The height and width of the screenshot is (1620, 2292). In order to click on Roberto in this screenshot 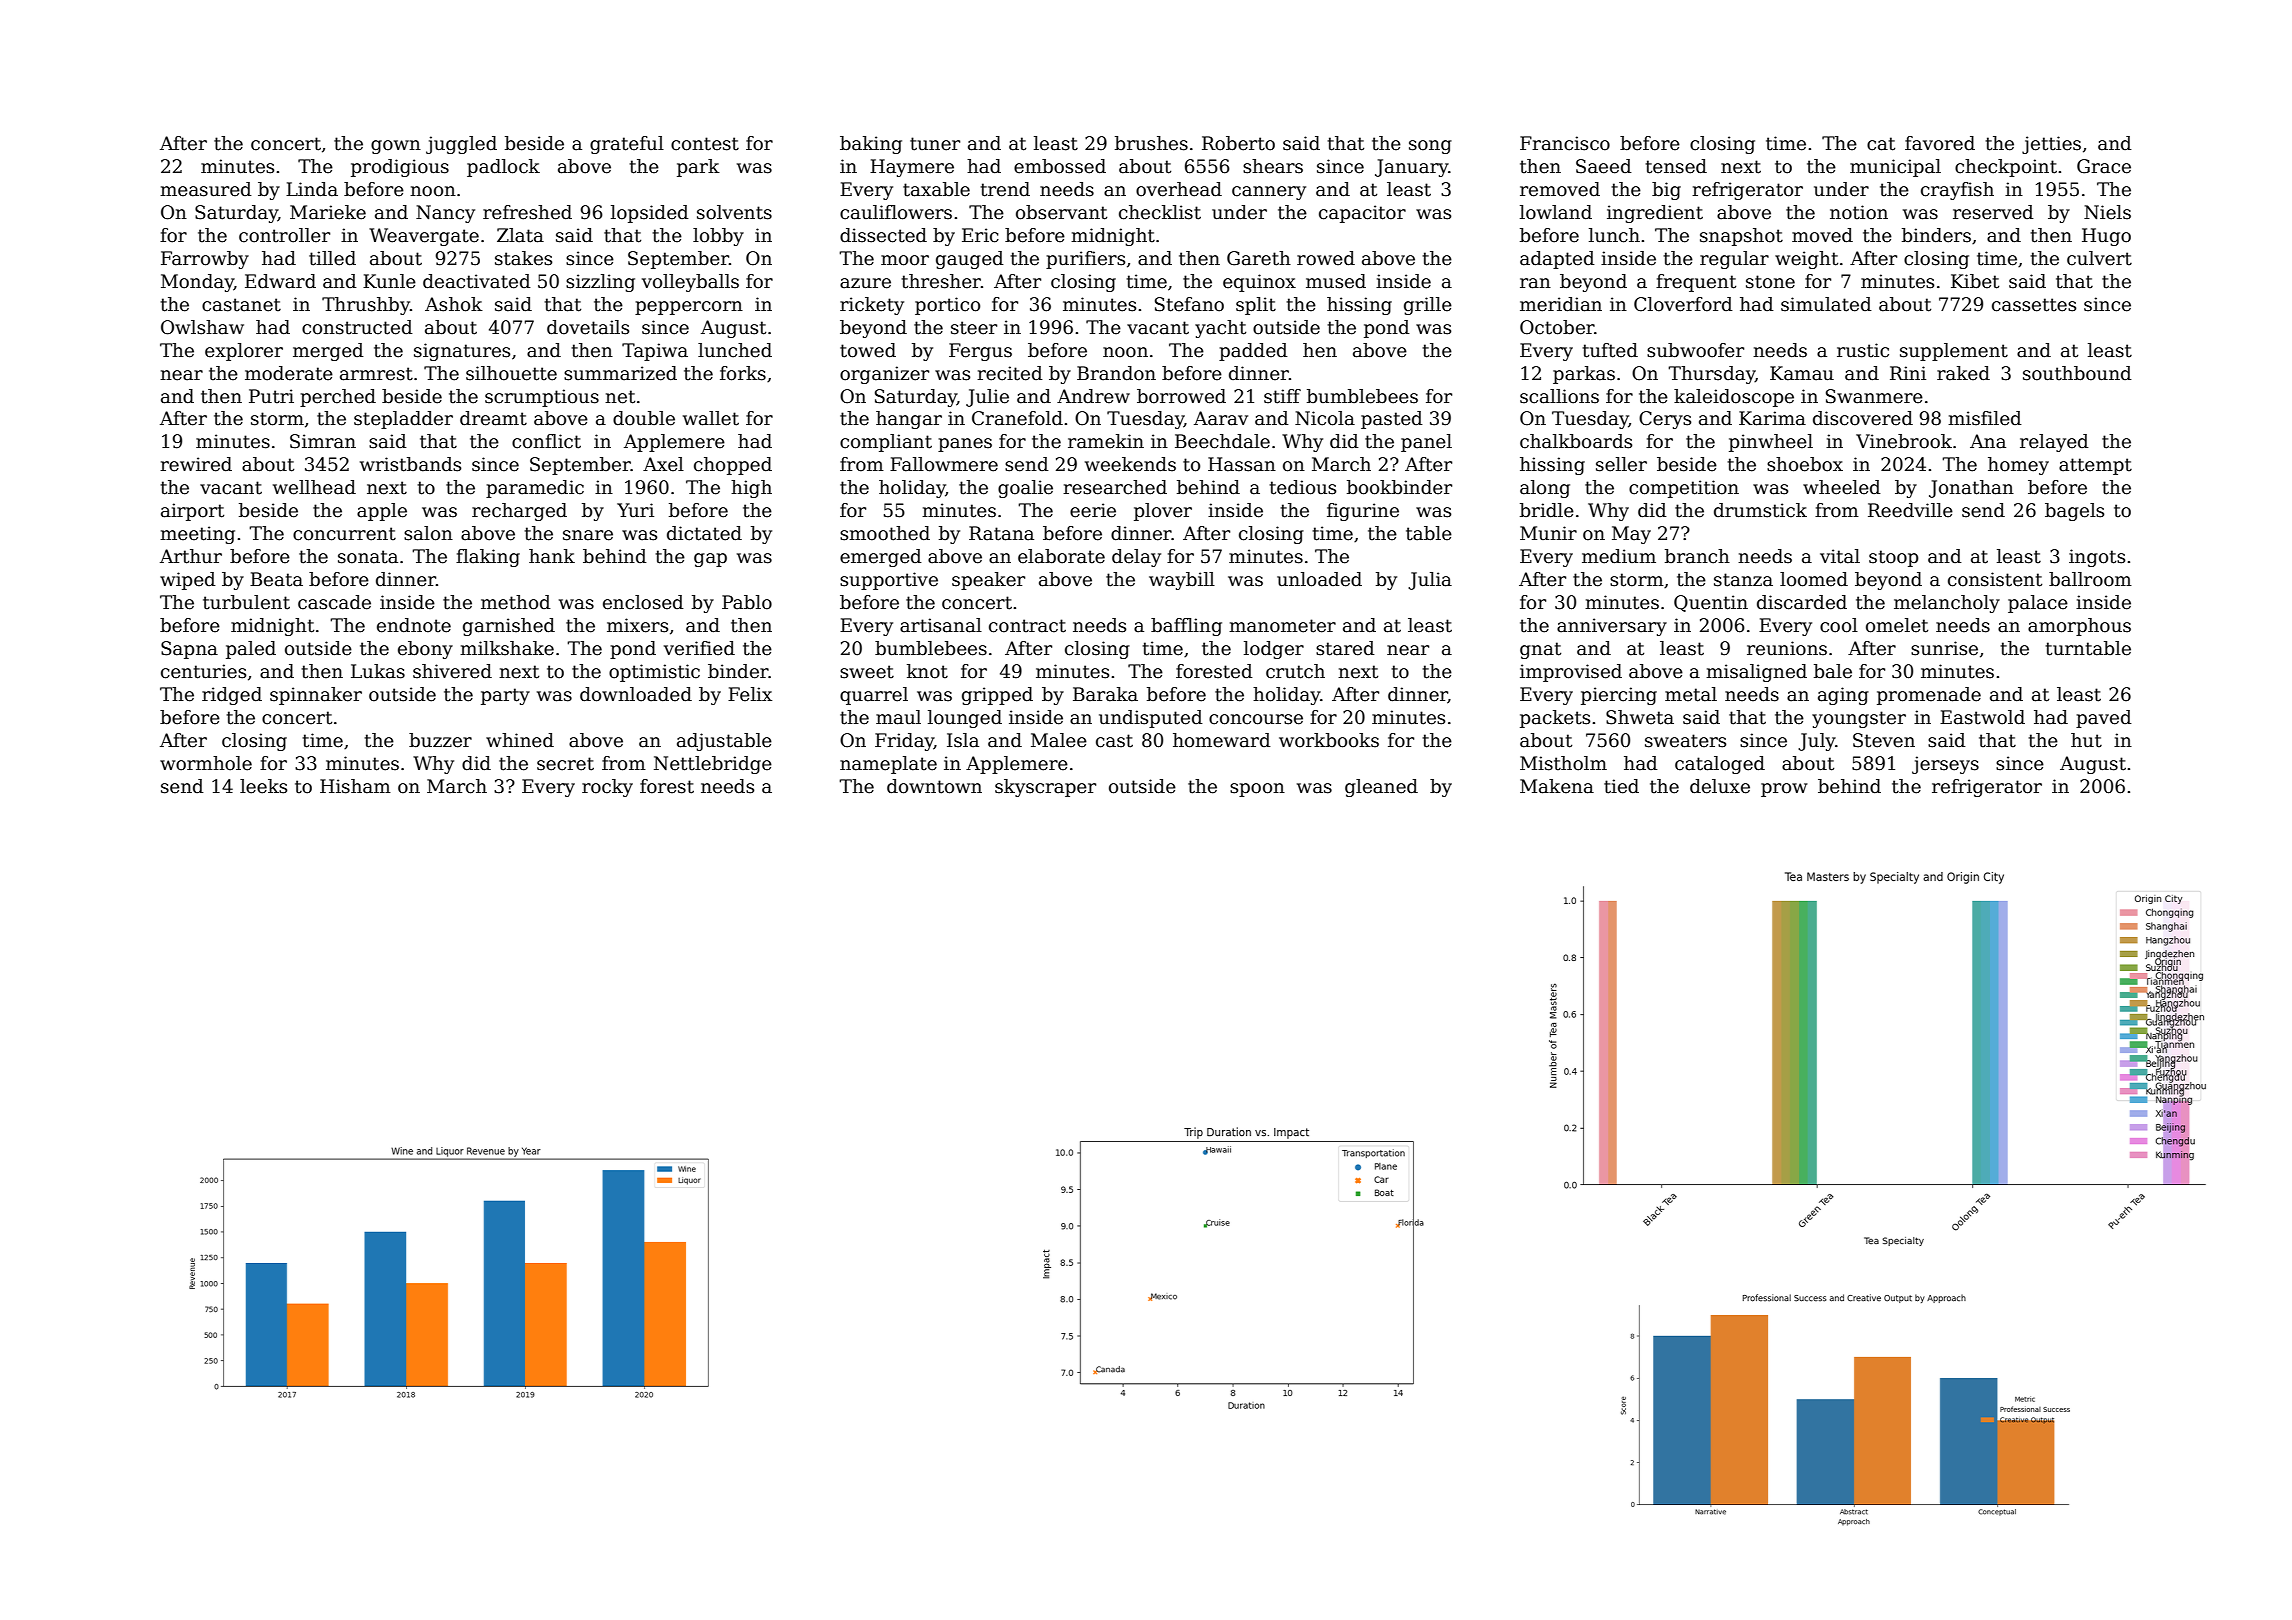, I will do `click(1238, 143)`.
